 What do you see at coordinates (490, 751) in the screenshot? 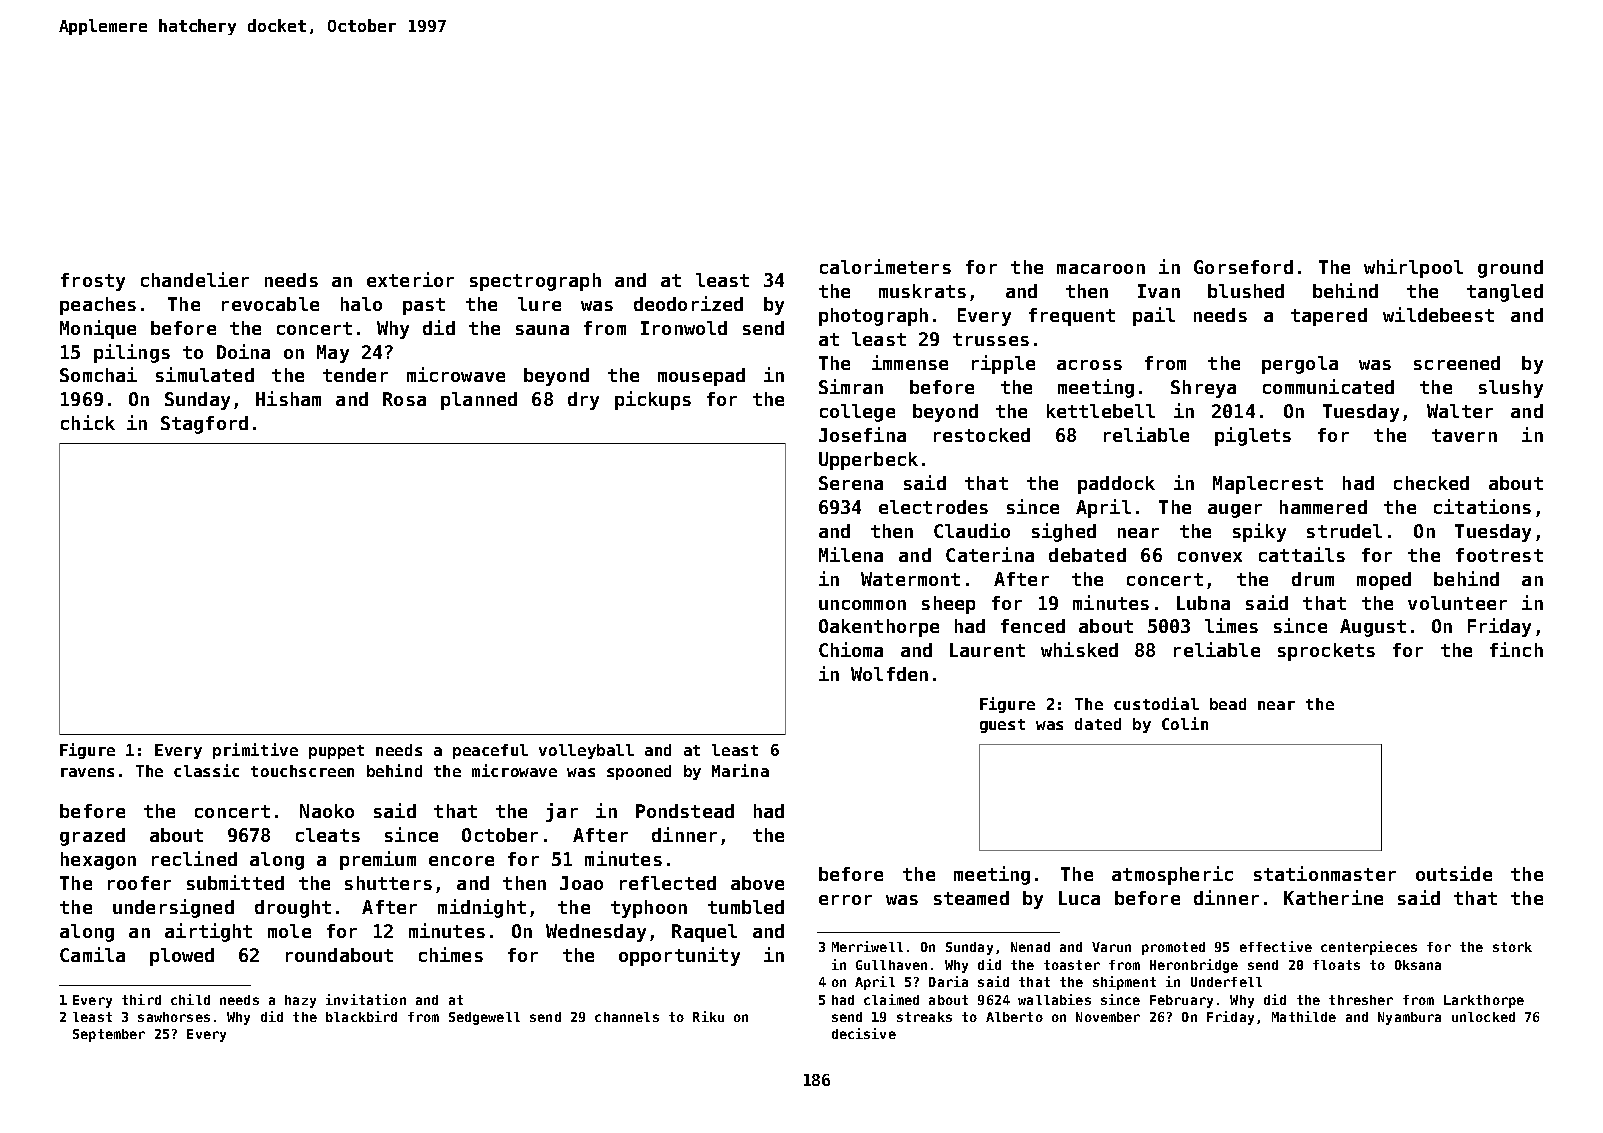
I see `peaceful` at bounding box center [490, 751].
